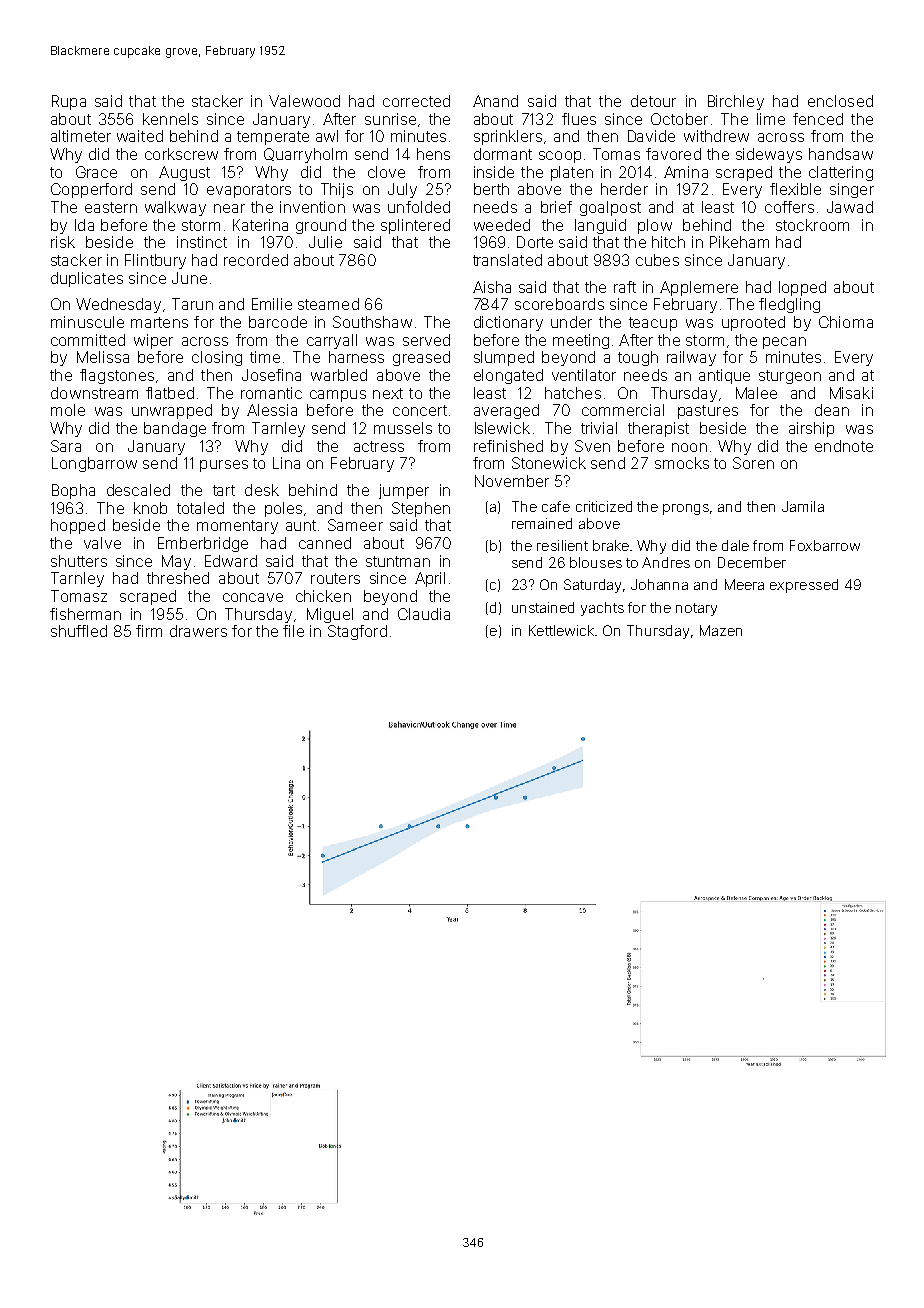  What do you see at coordinates (170, 119) in the image?
I see `kennels` at bounding box center [170, 119].
